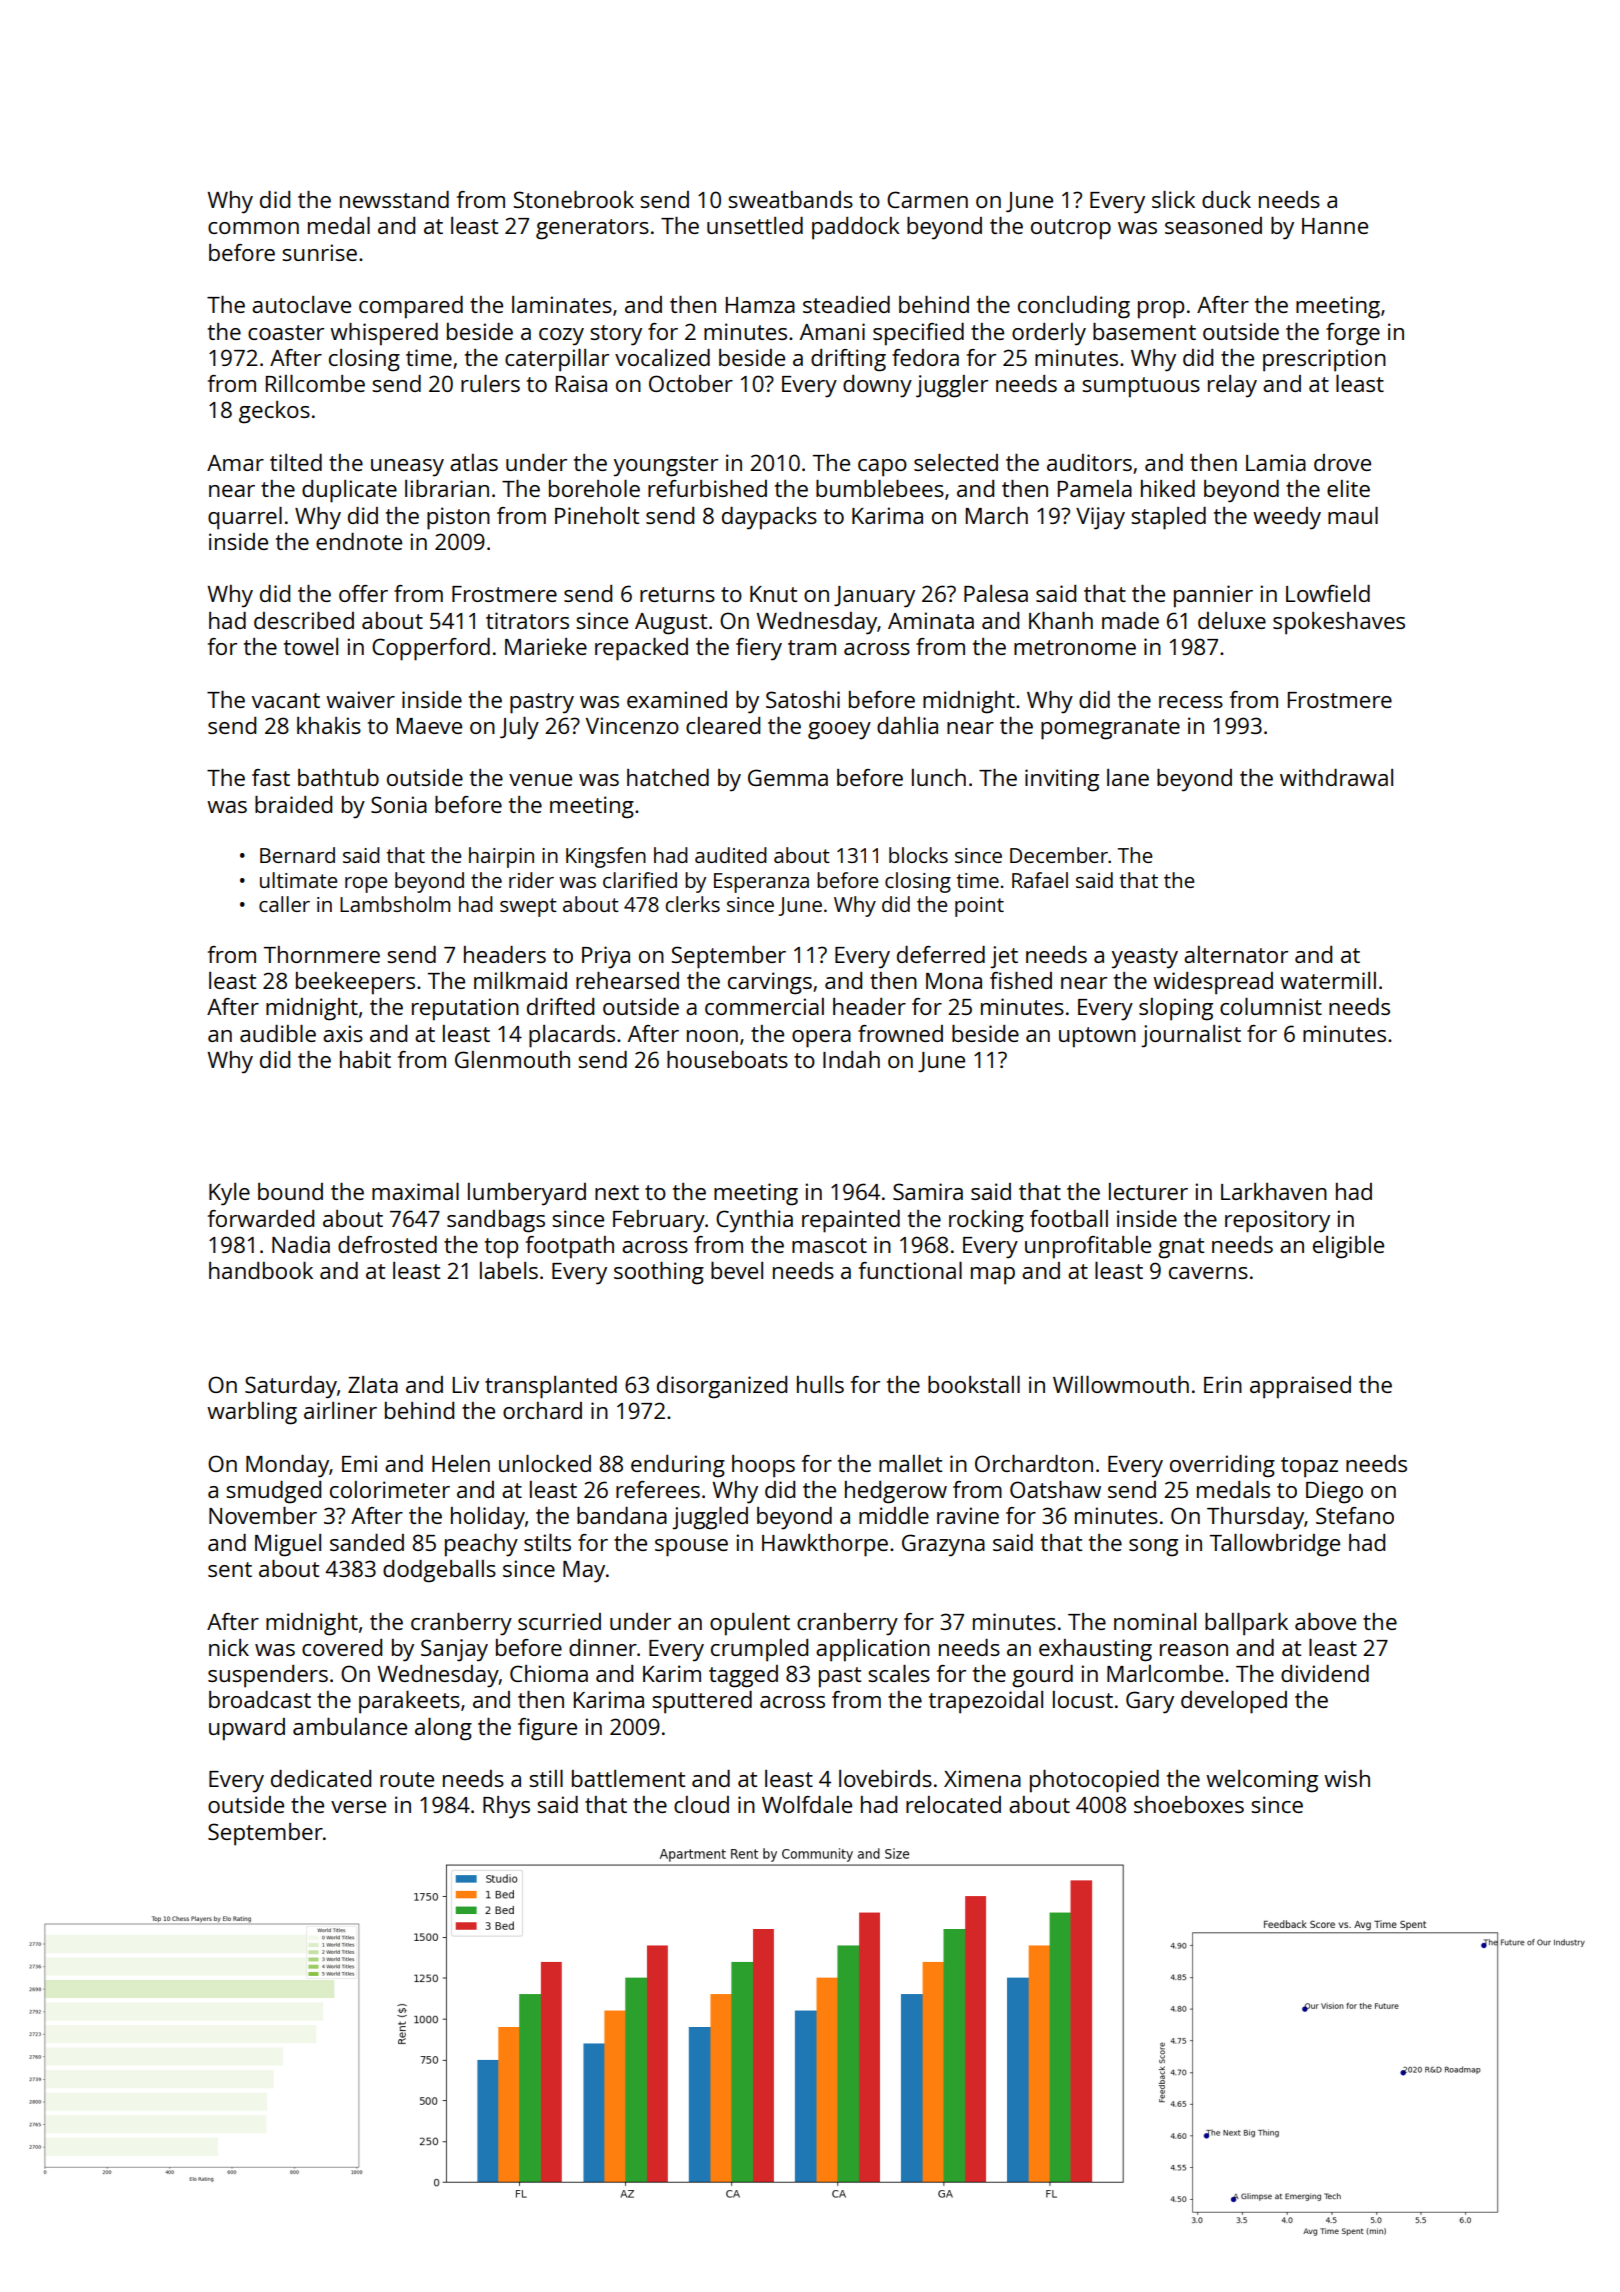 This screenshot has width=1620, height=2292. Describe the element at coordinates (1061, 620) in the screenshot. I see `Khanh` at that location.
